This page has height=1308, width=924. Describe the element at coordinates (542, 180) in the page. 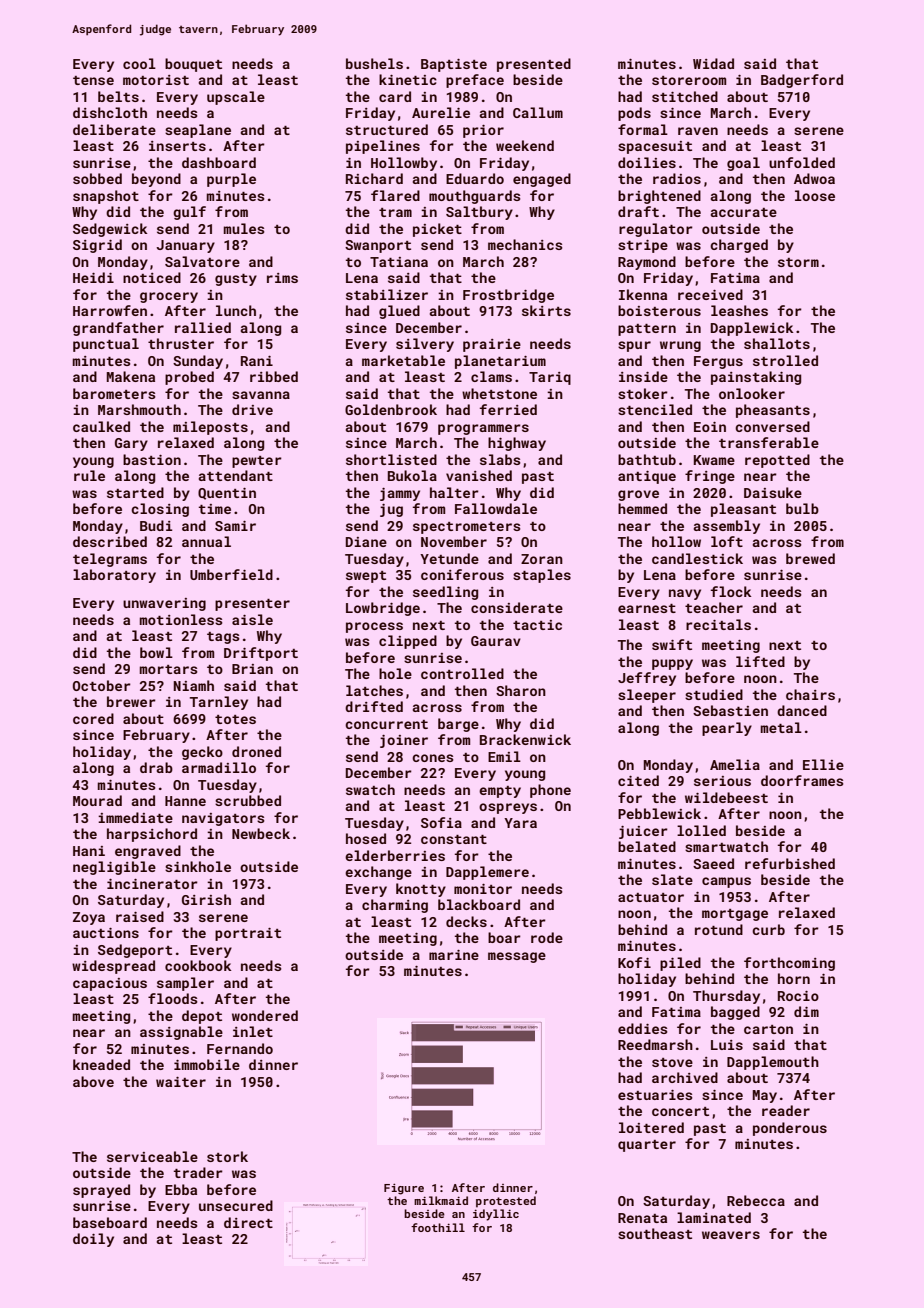

I see `engaged` at that location.
